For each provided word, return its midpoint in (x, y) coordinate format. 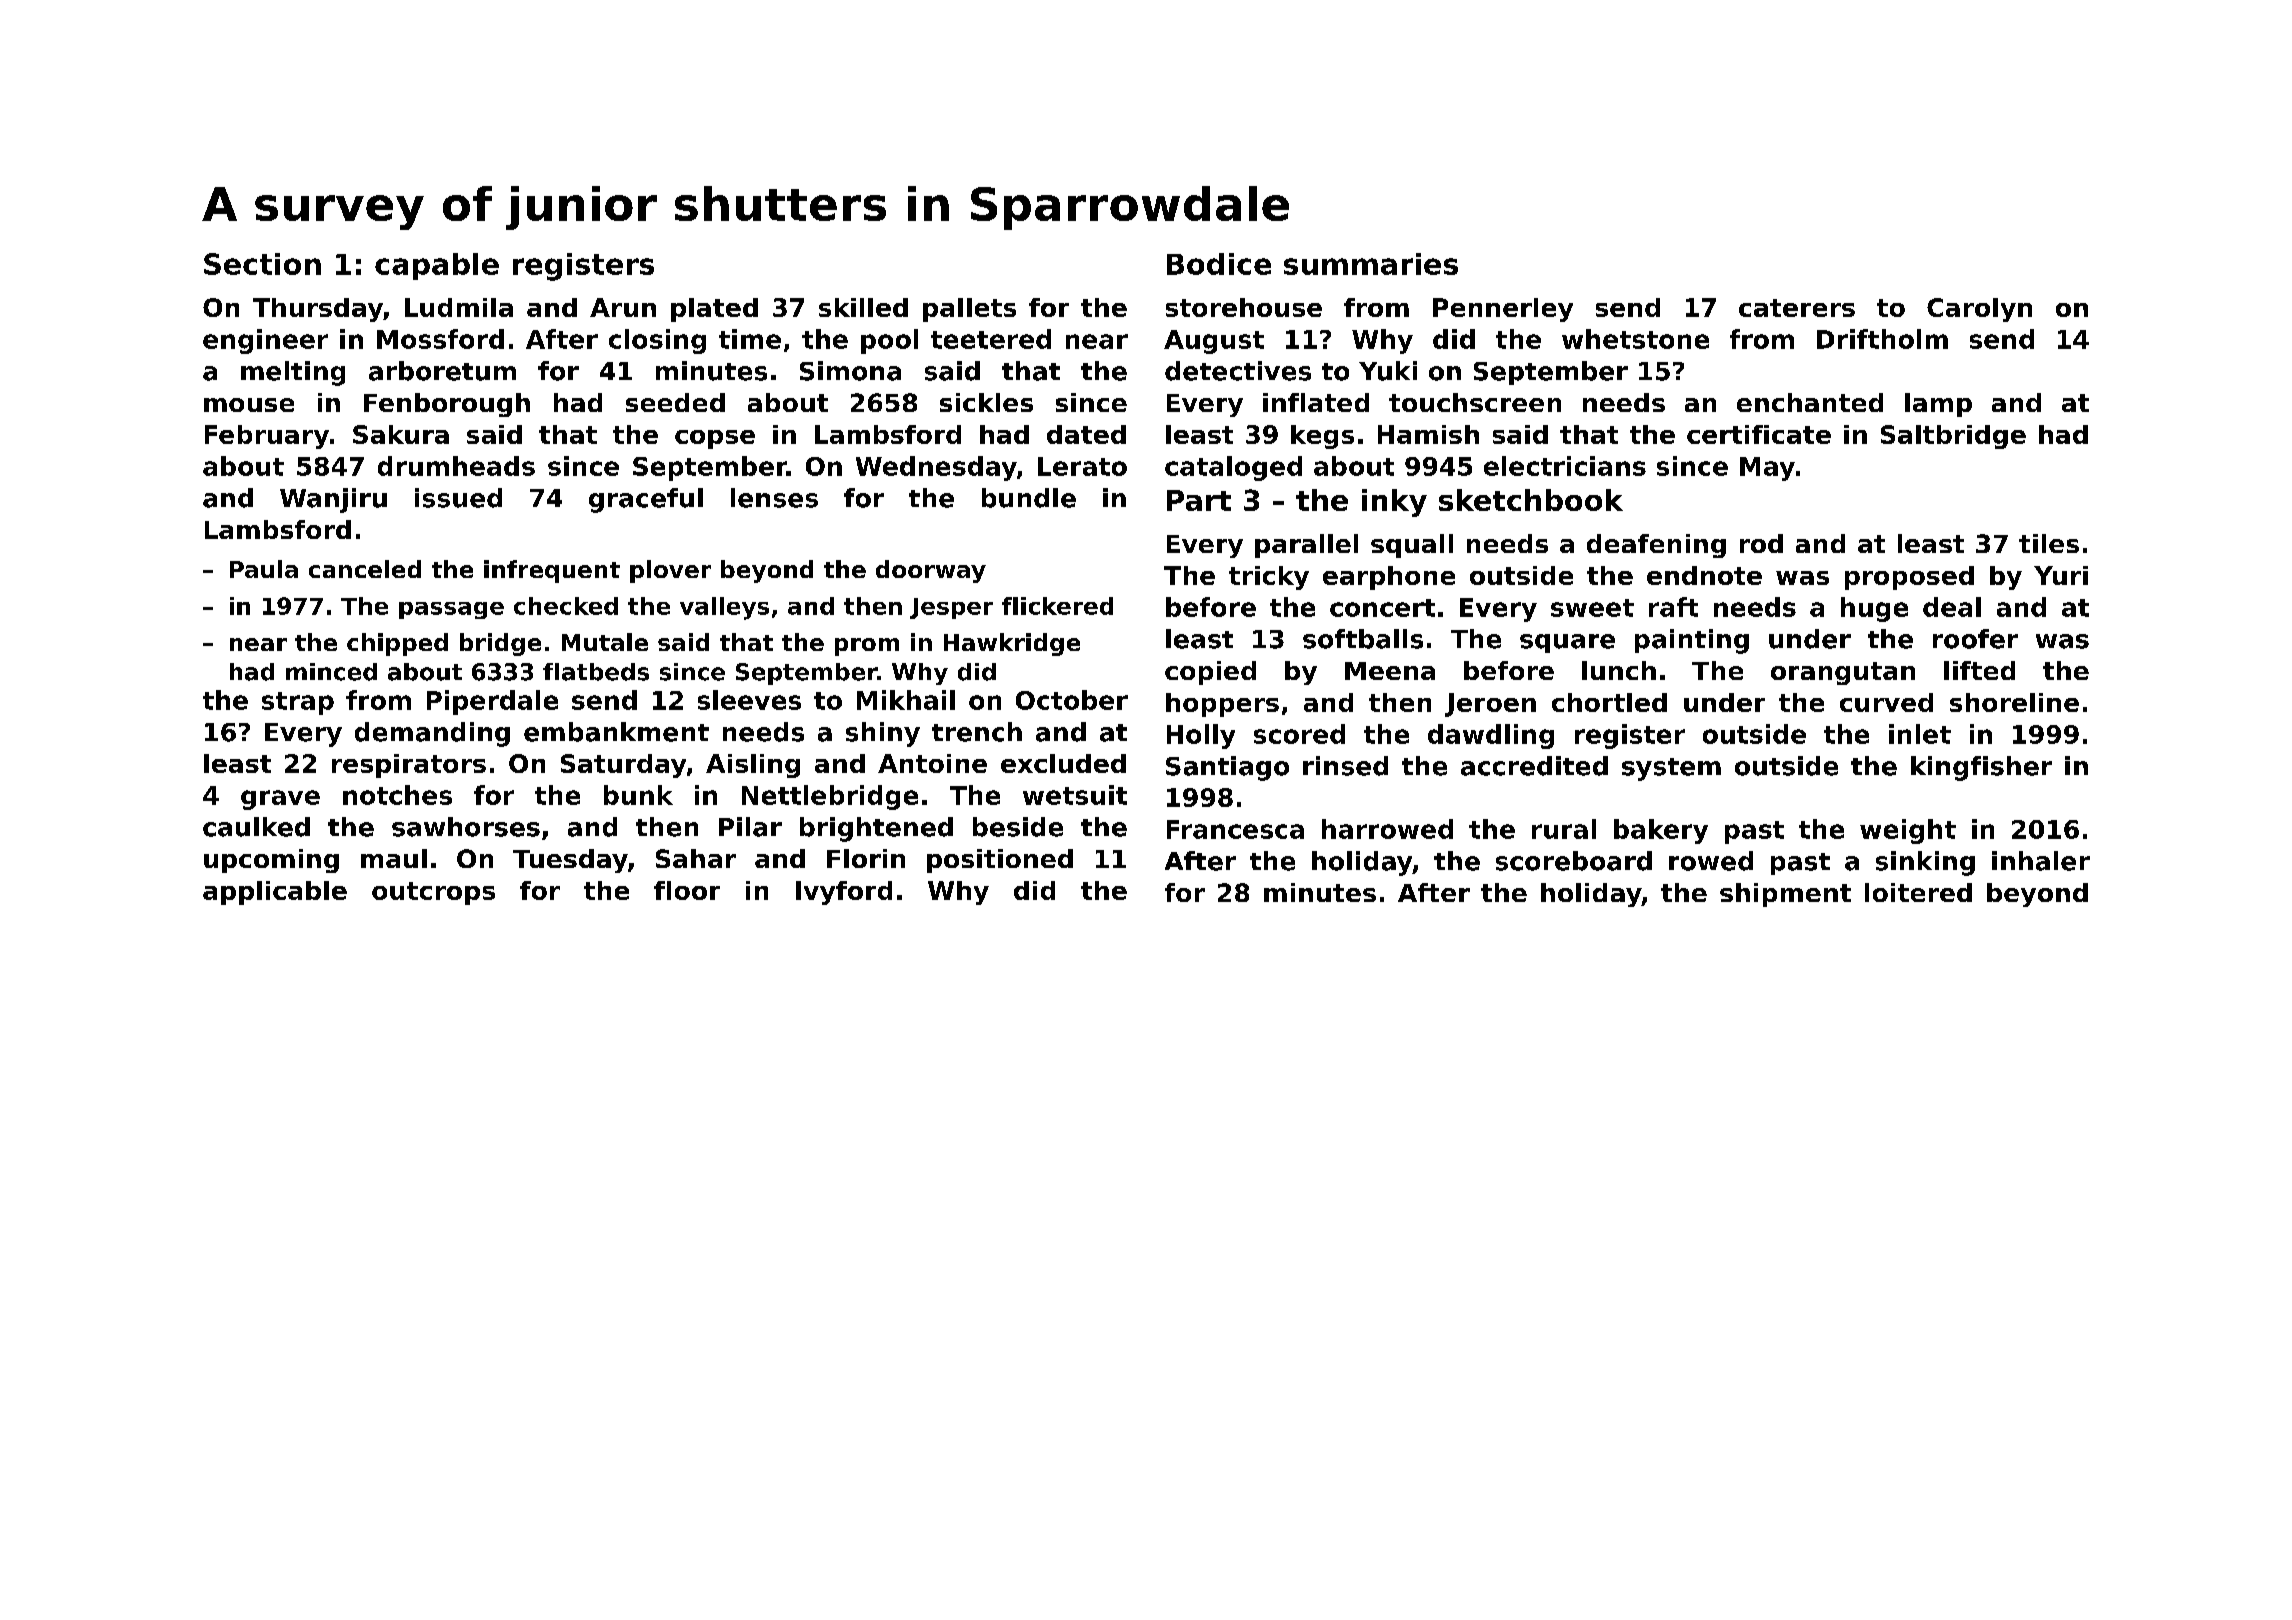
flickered (1057, 606)
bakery (1661, 831)
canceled (365, 569)
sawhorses (466, 827)
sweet (1592, 608)
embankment (616, 732)
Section (262, 264)
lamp (1938, 405)
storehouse (1244, 307)
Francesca (1235, 829)
